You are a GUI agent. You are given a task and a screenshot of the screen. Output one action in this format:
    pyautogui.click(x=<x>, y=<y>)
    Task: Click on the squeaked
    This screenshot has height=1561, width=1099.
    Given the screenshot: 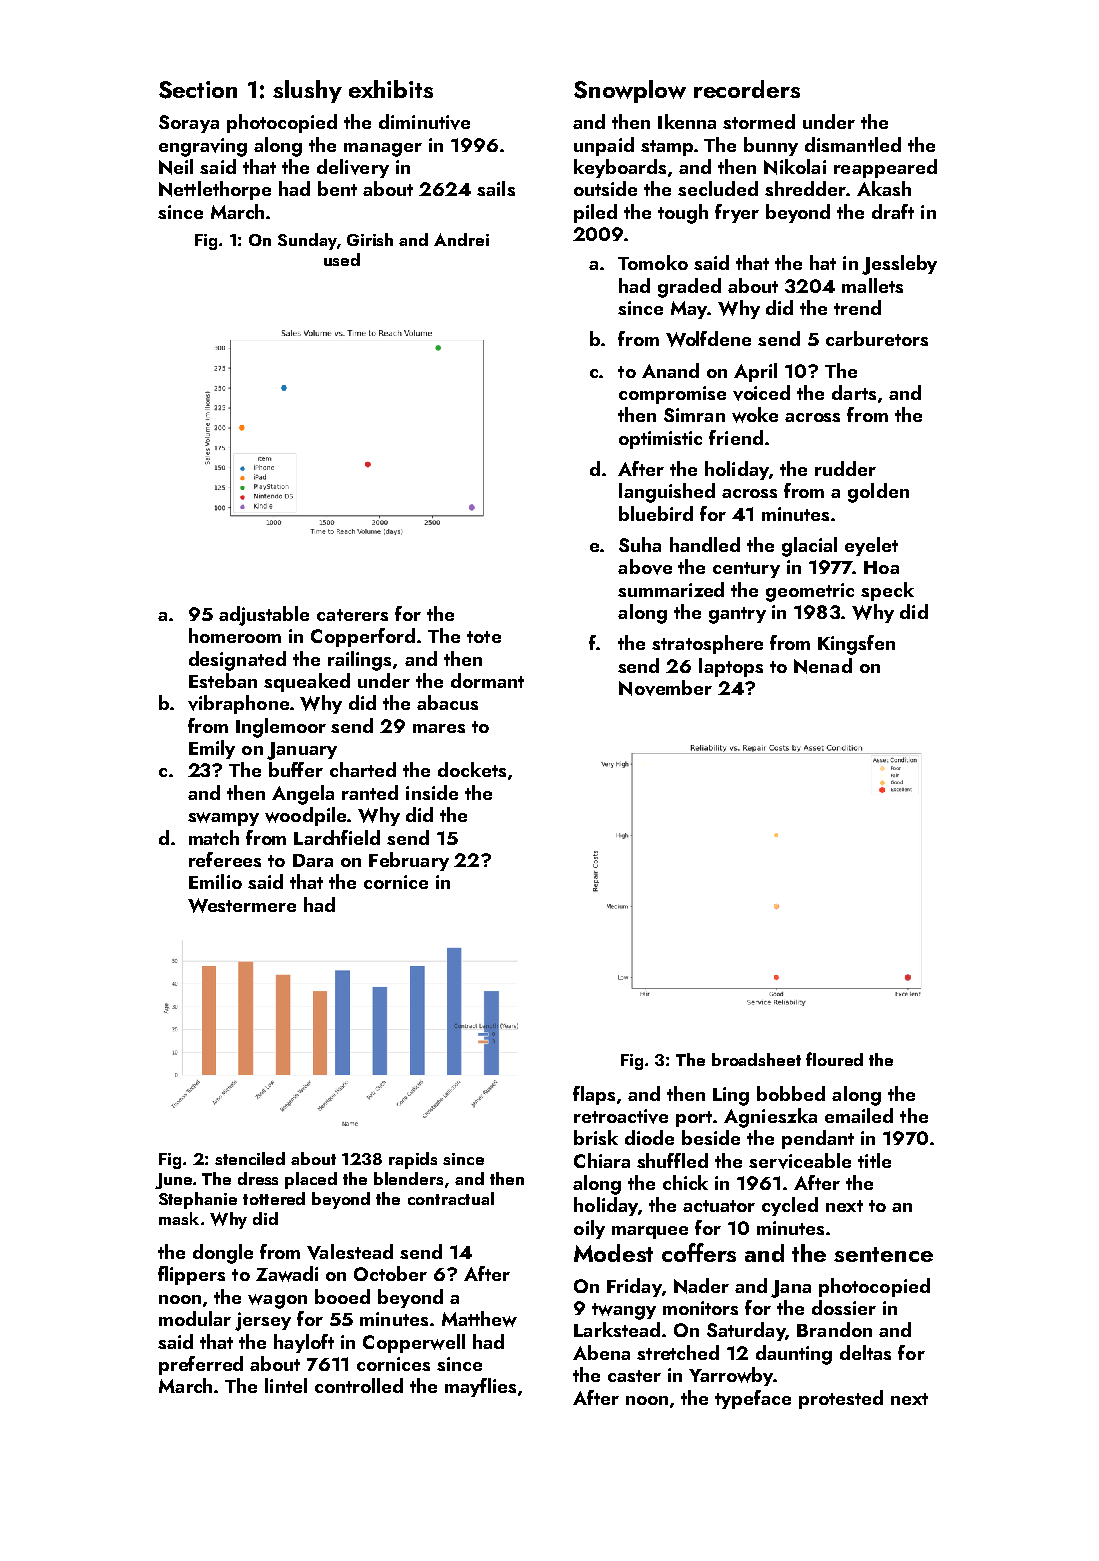 What is the action you would take?
    pyautogui.click(x=307, y=682)
